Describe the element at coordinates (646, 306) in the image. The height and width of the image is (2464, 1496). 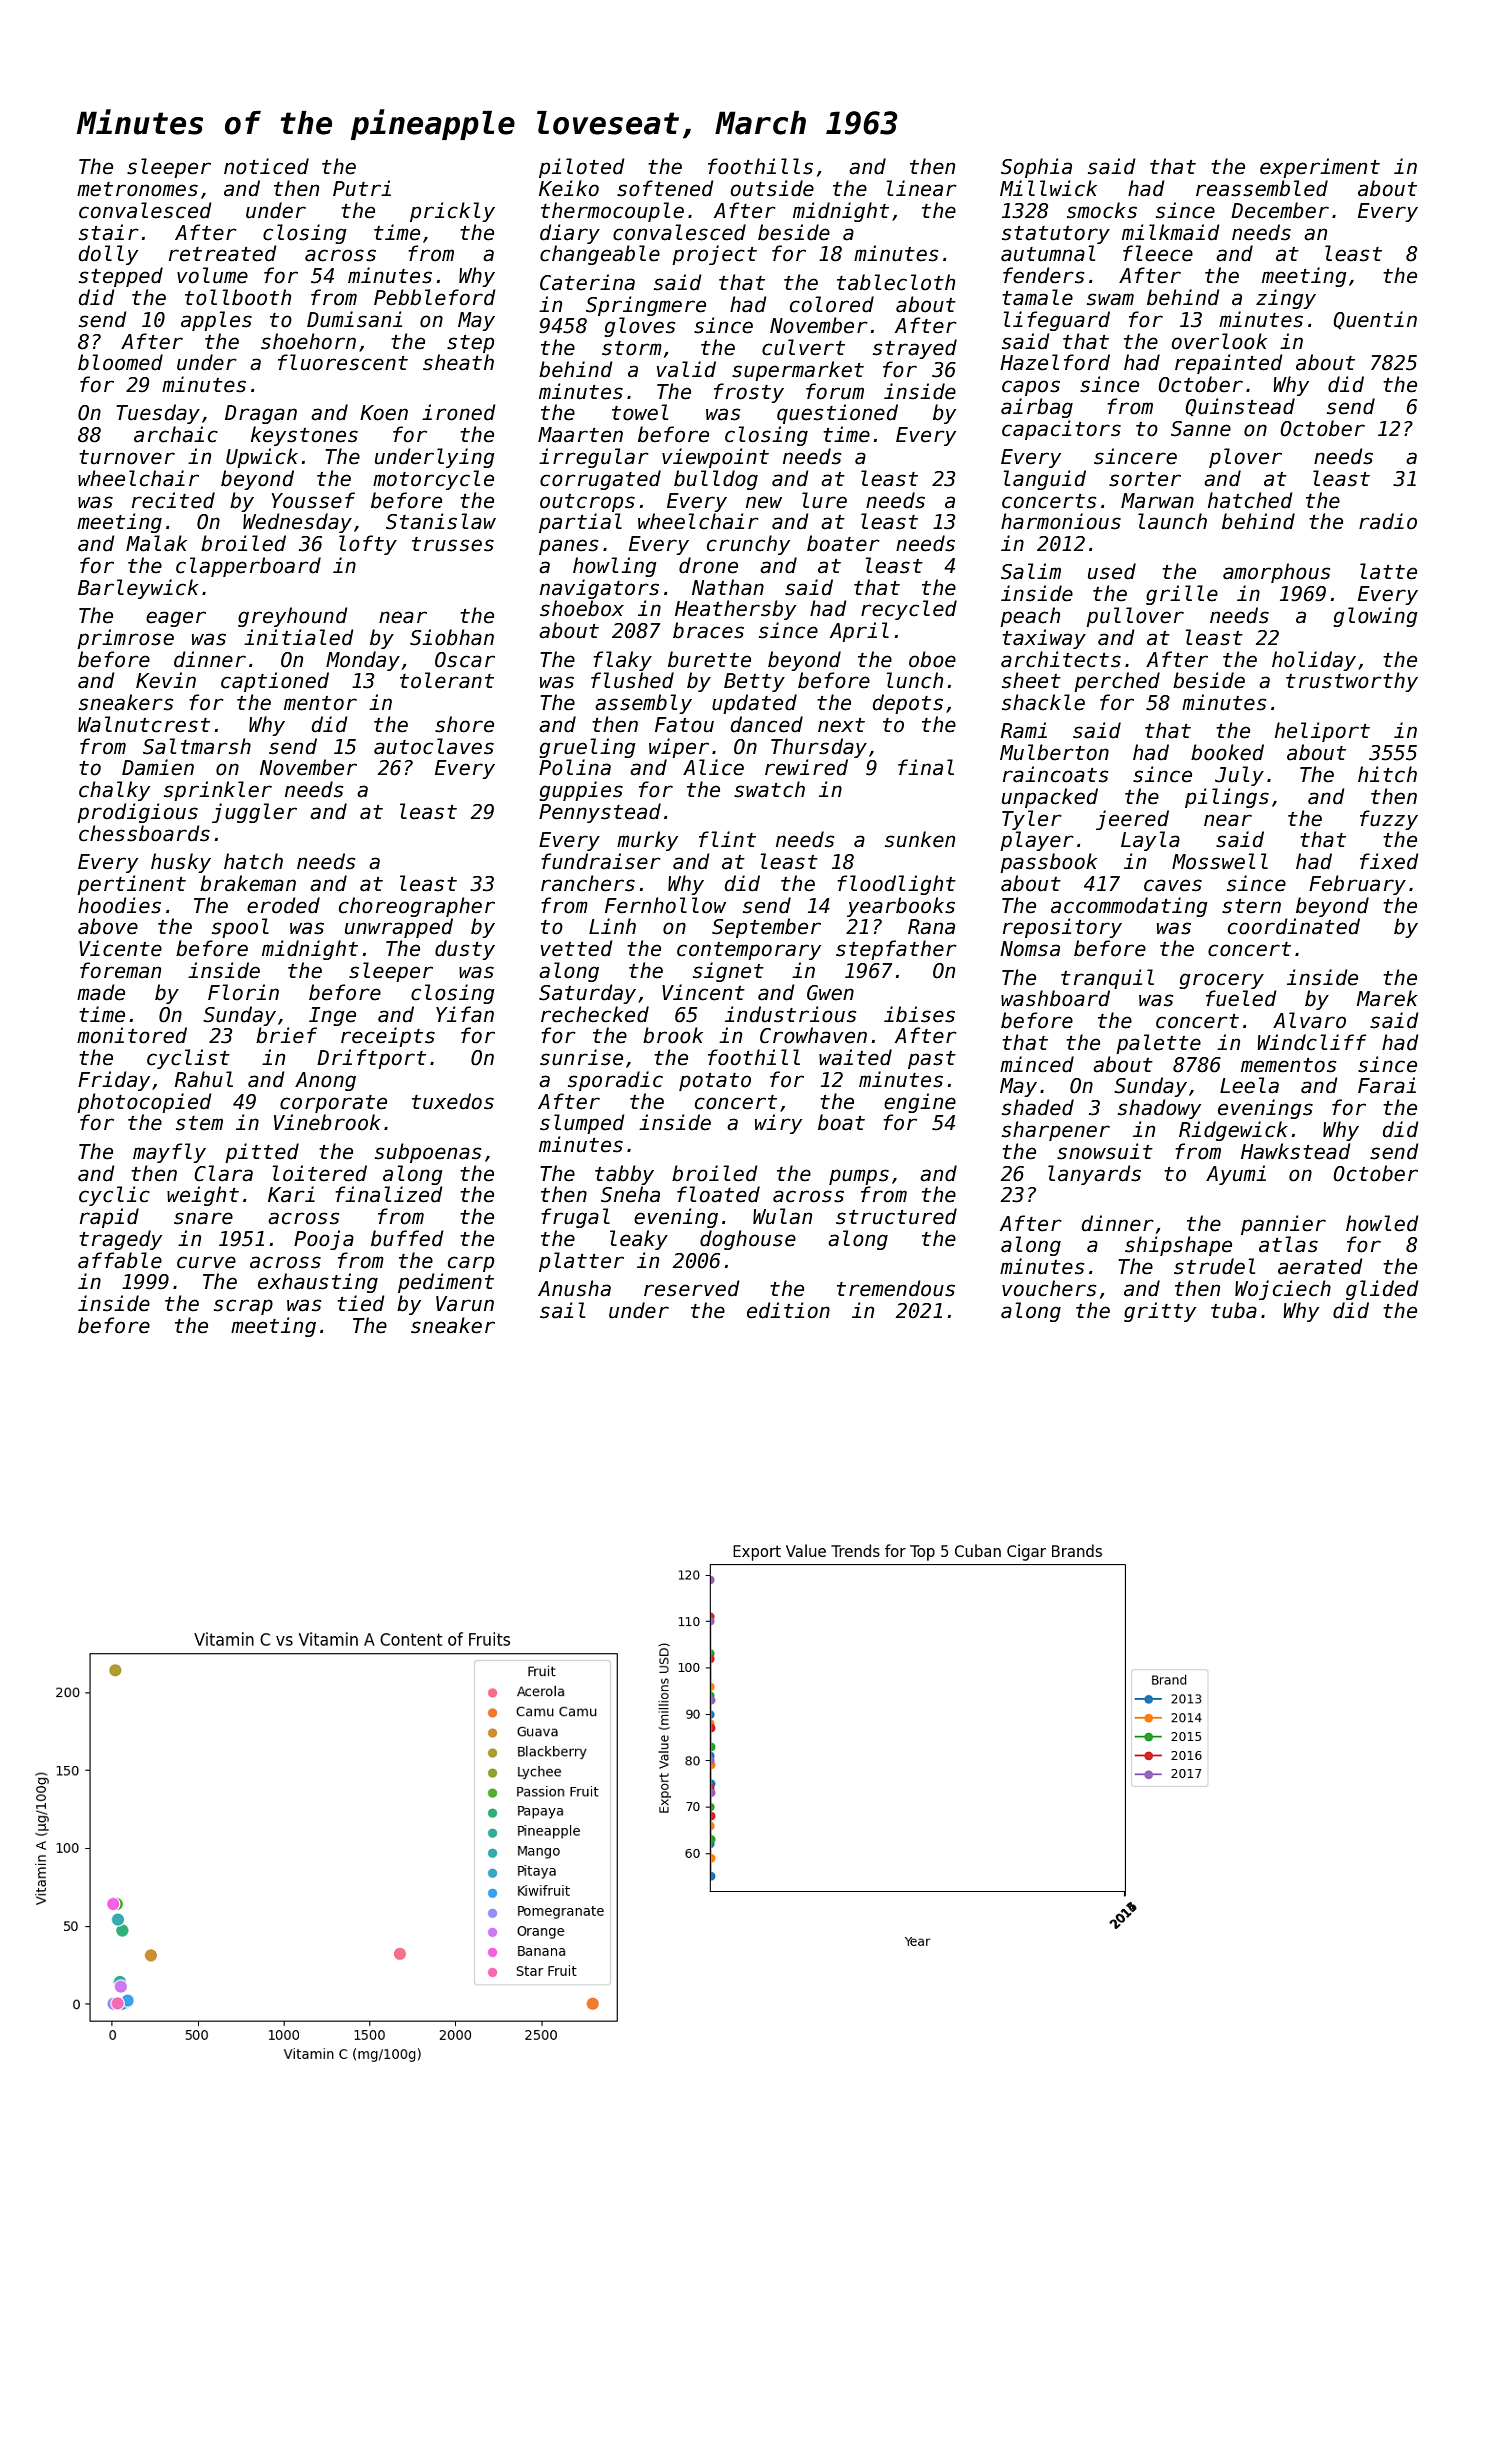
I see `Springmere` at that location.
